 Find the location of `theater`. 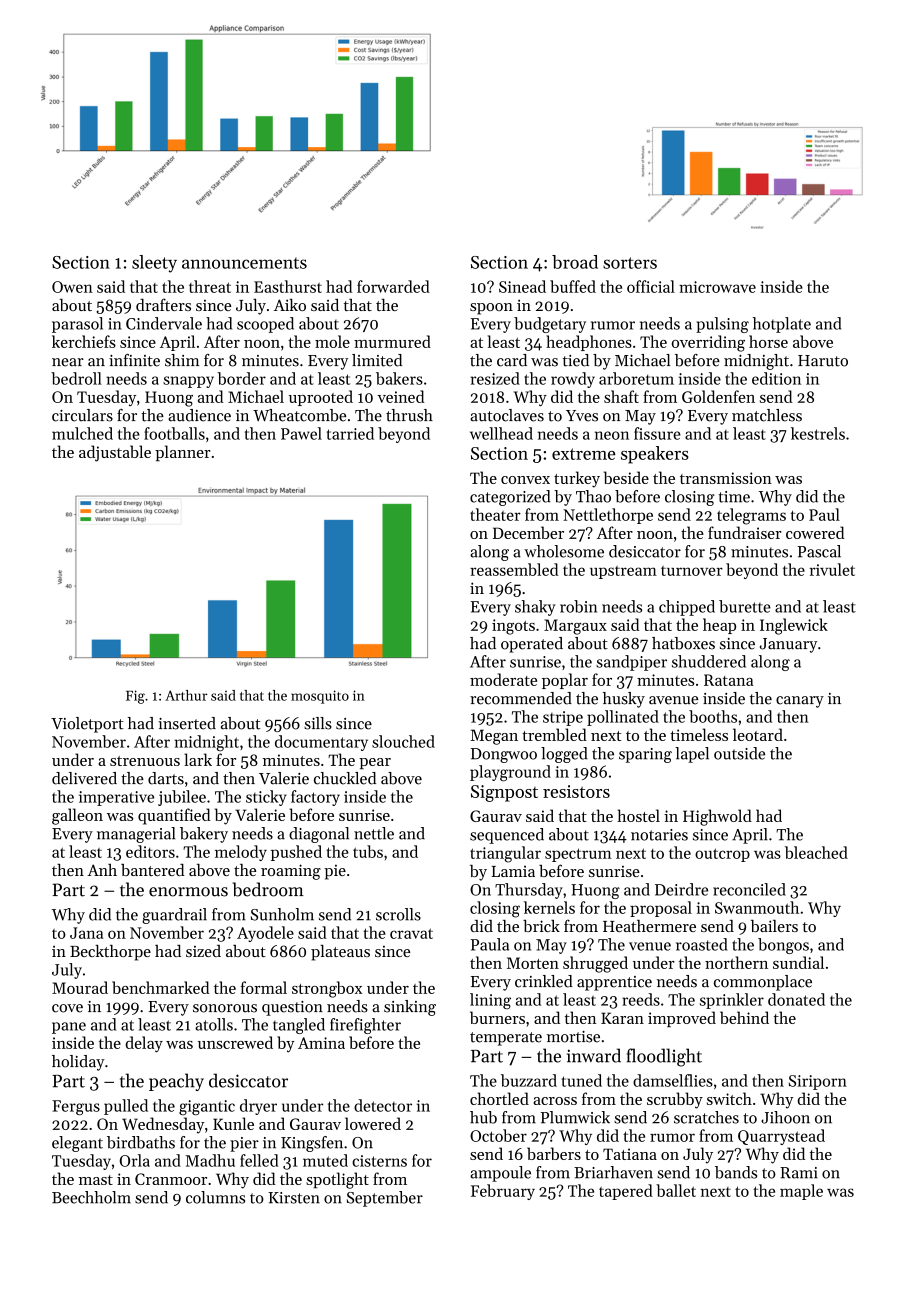

theater is located at coordinates (495, 514).
